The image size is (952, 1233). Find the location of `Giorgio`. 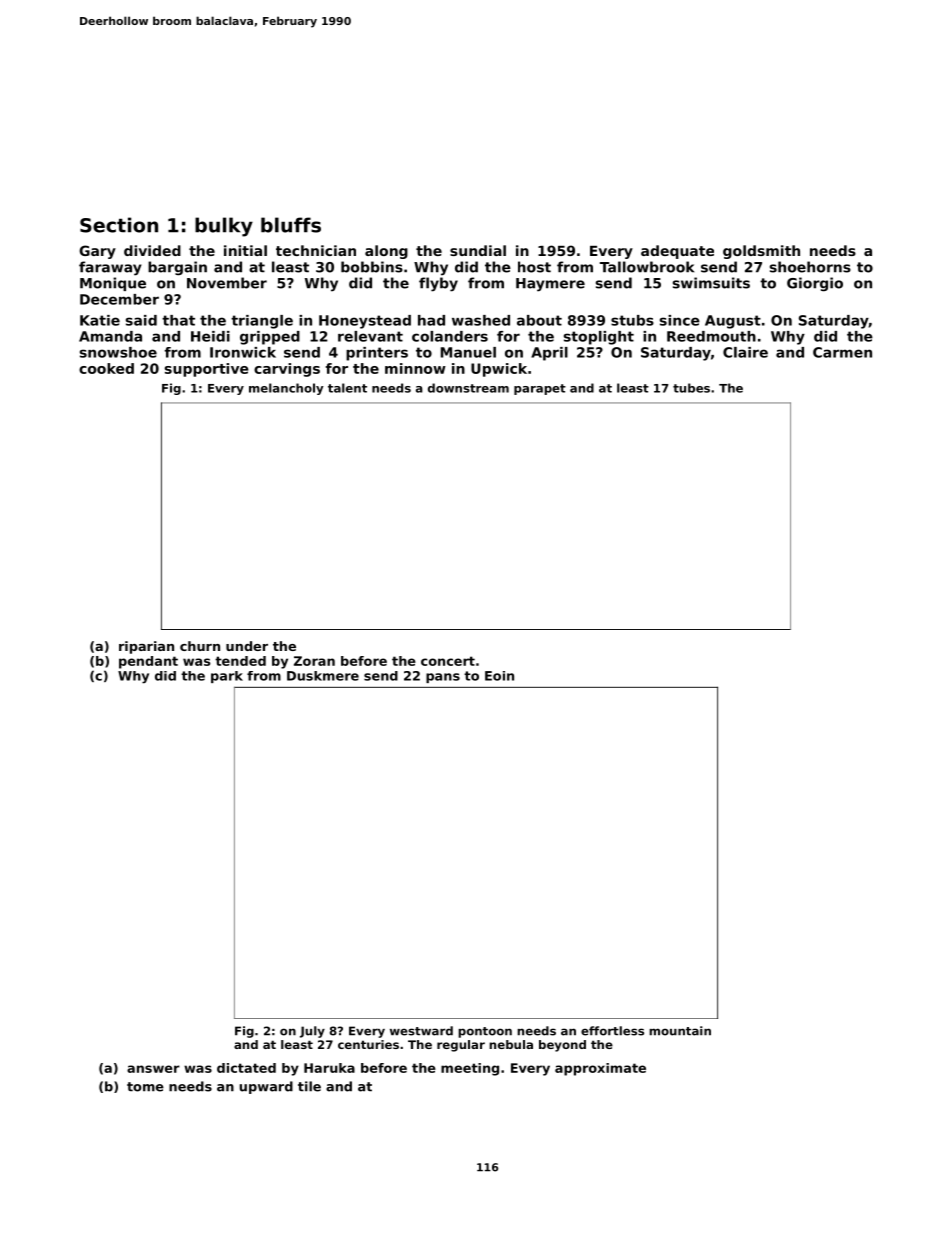

Giorgio is located at coordinates (815, 284).
